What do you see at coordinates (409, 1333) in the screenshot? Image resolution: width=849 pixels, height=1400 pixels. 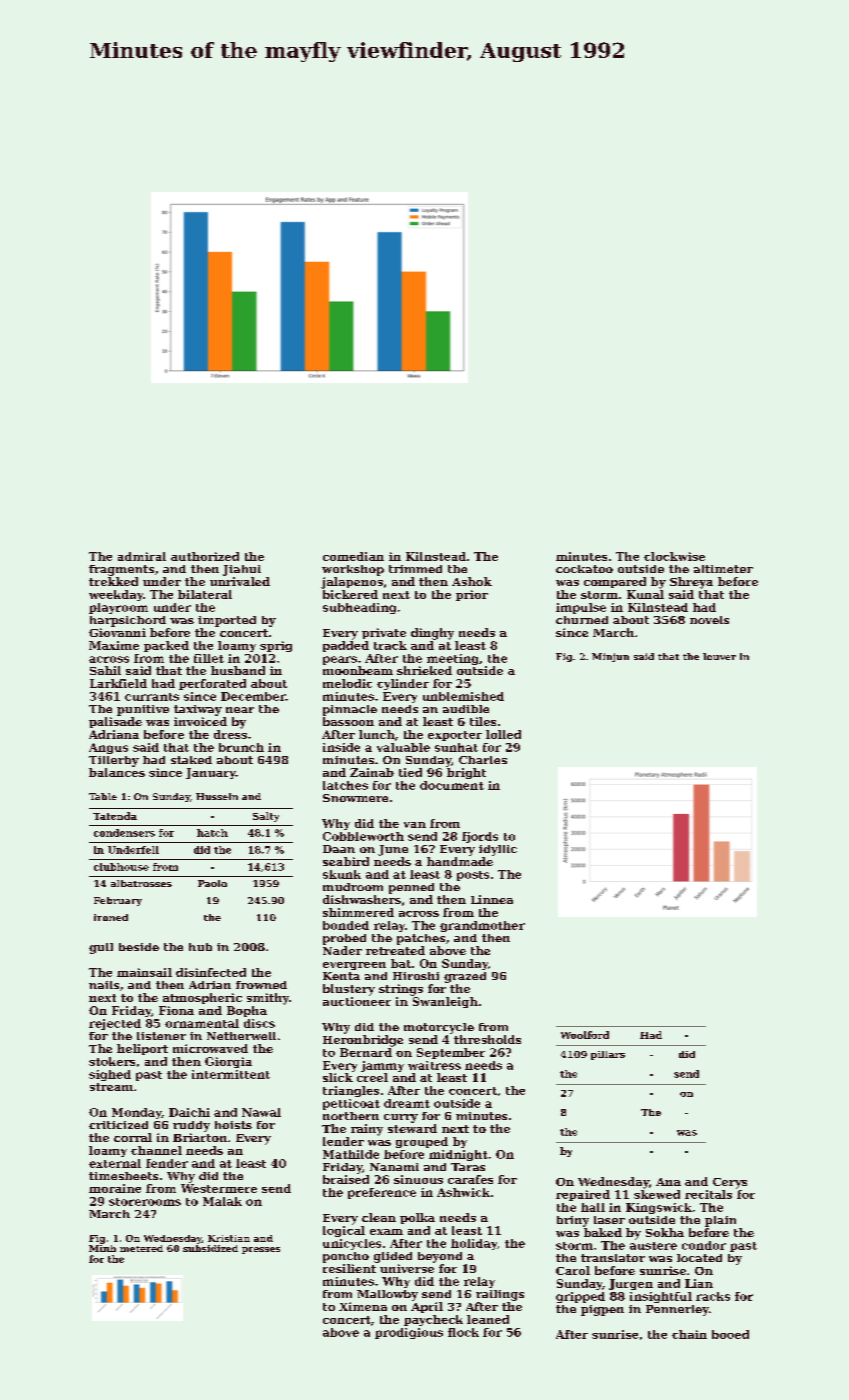 I see `prodigious` at bounding box center [409, 1333].
